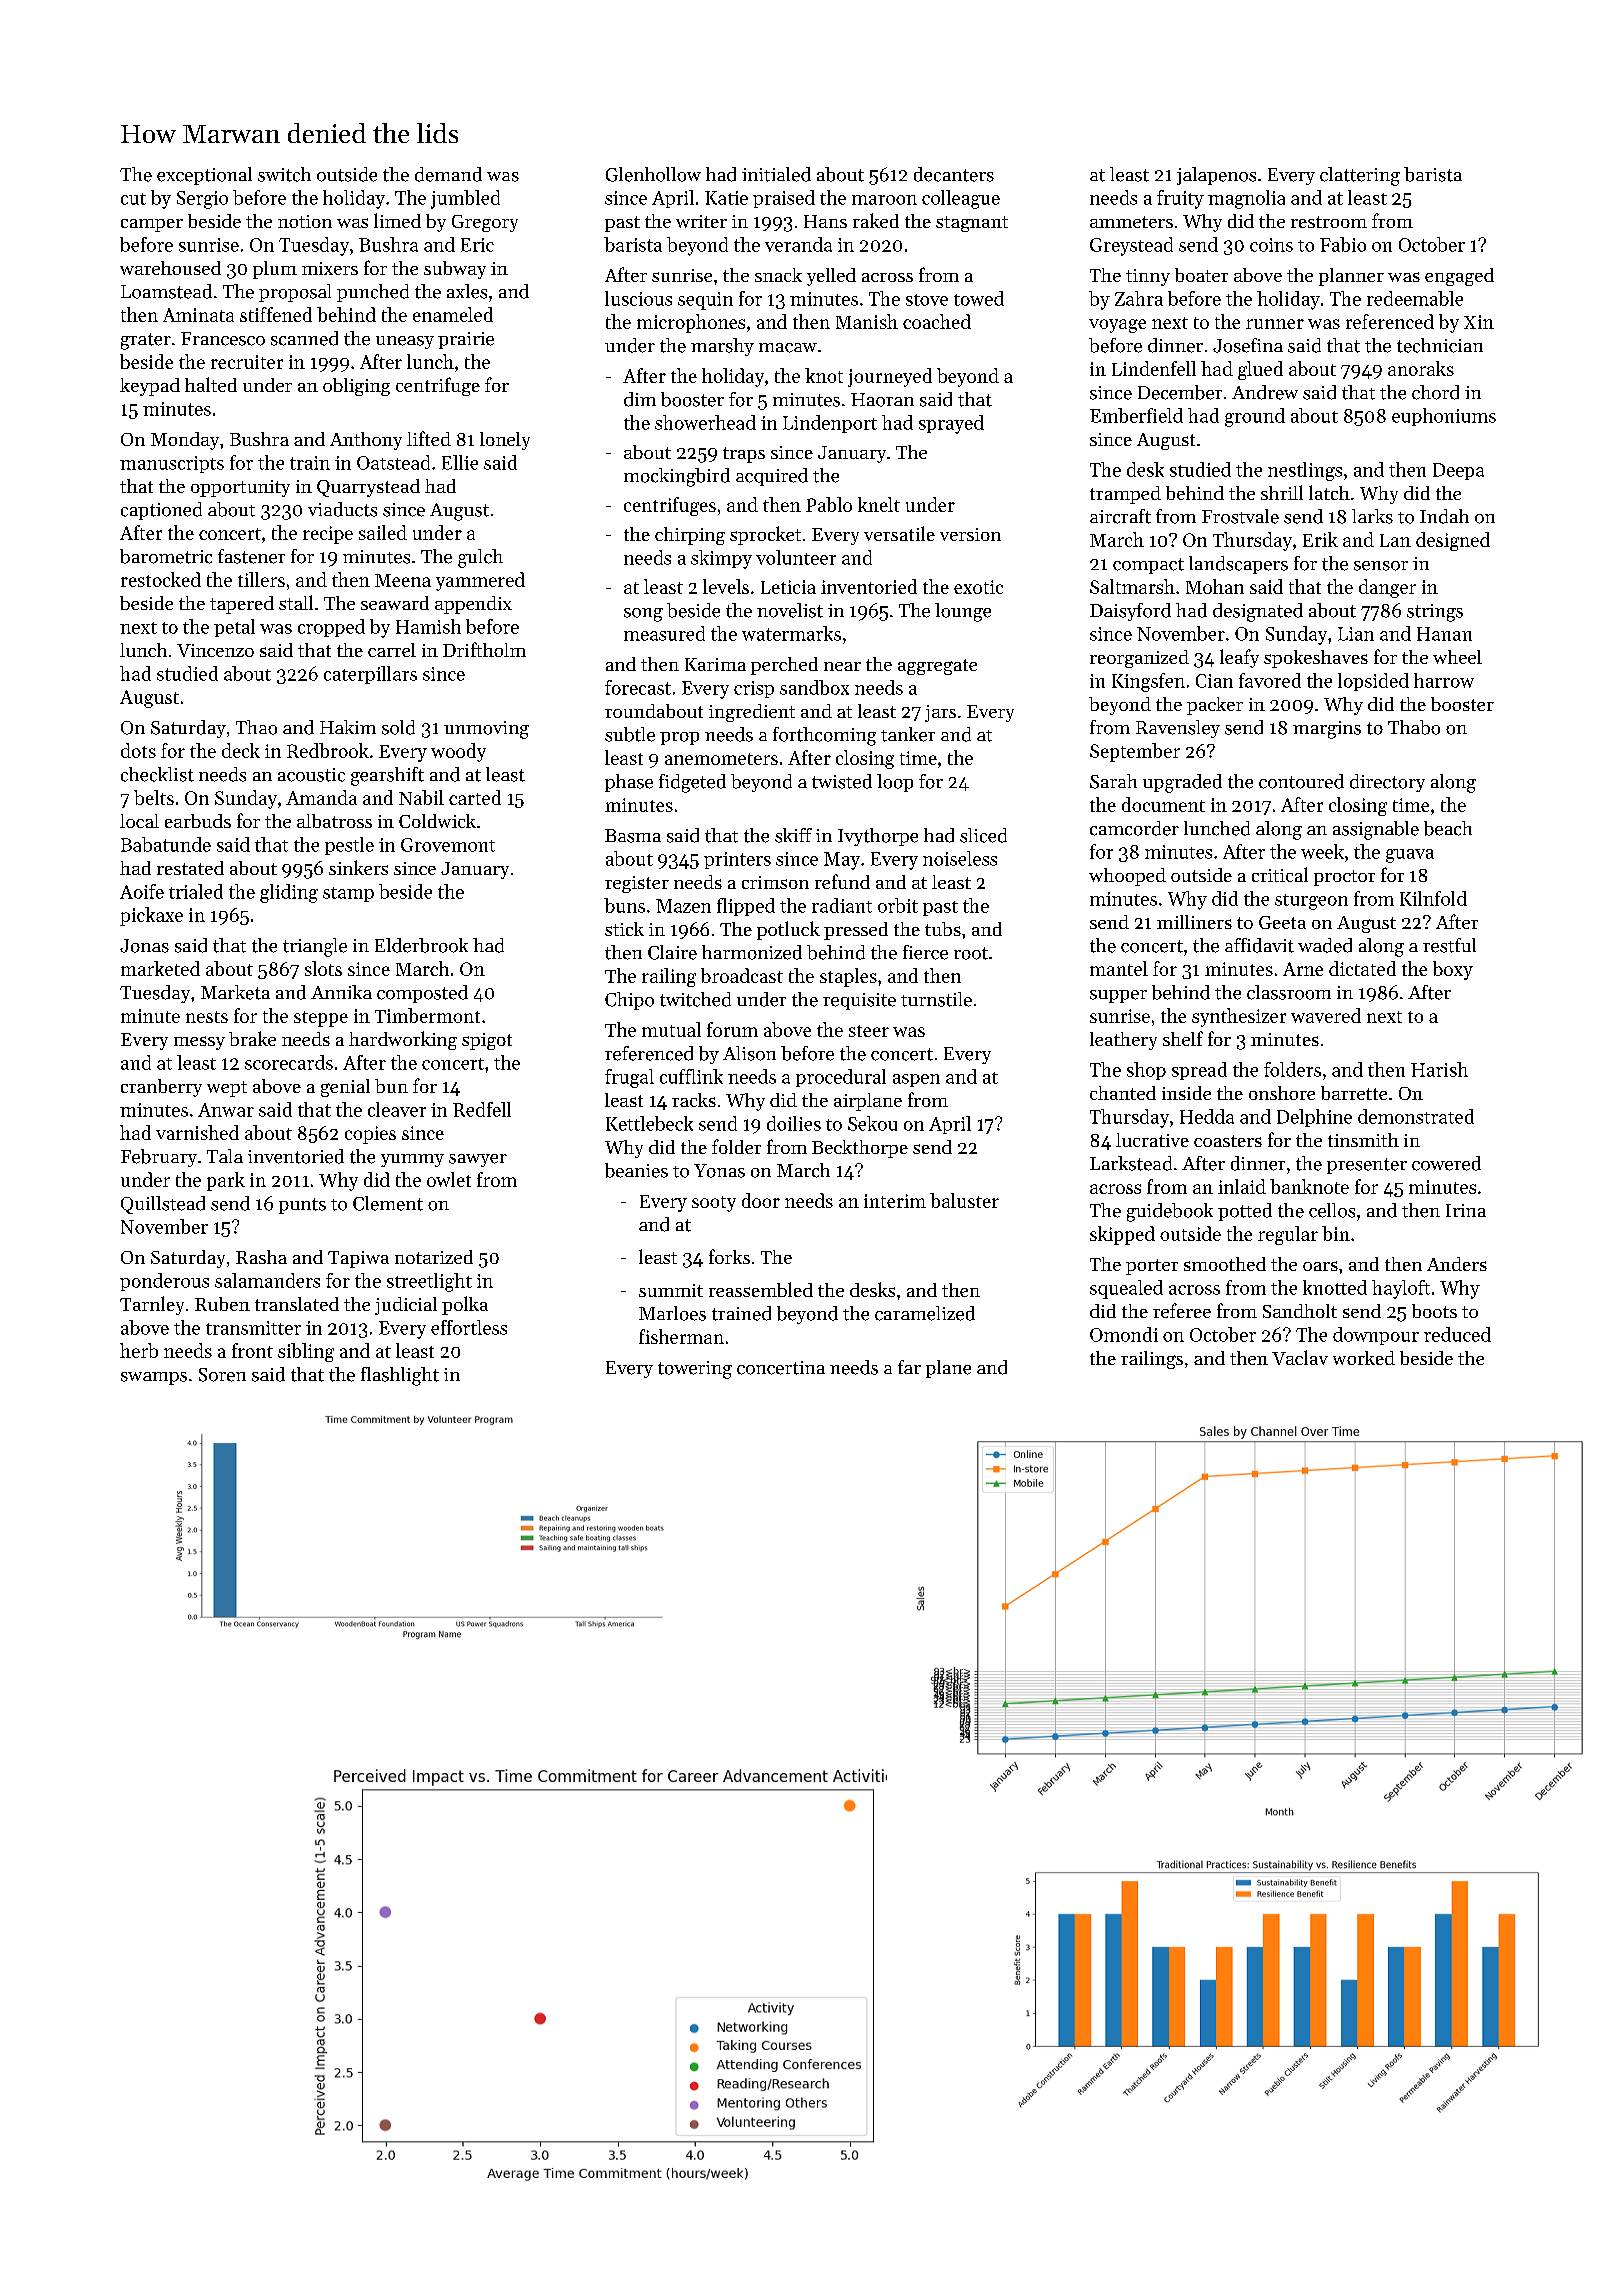 The image size is (1620, 2292). Describe the element at coordinates (671, 1029) in the screenshot. I see `mutual` at that location.
